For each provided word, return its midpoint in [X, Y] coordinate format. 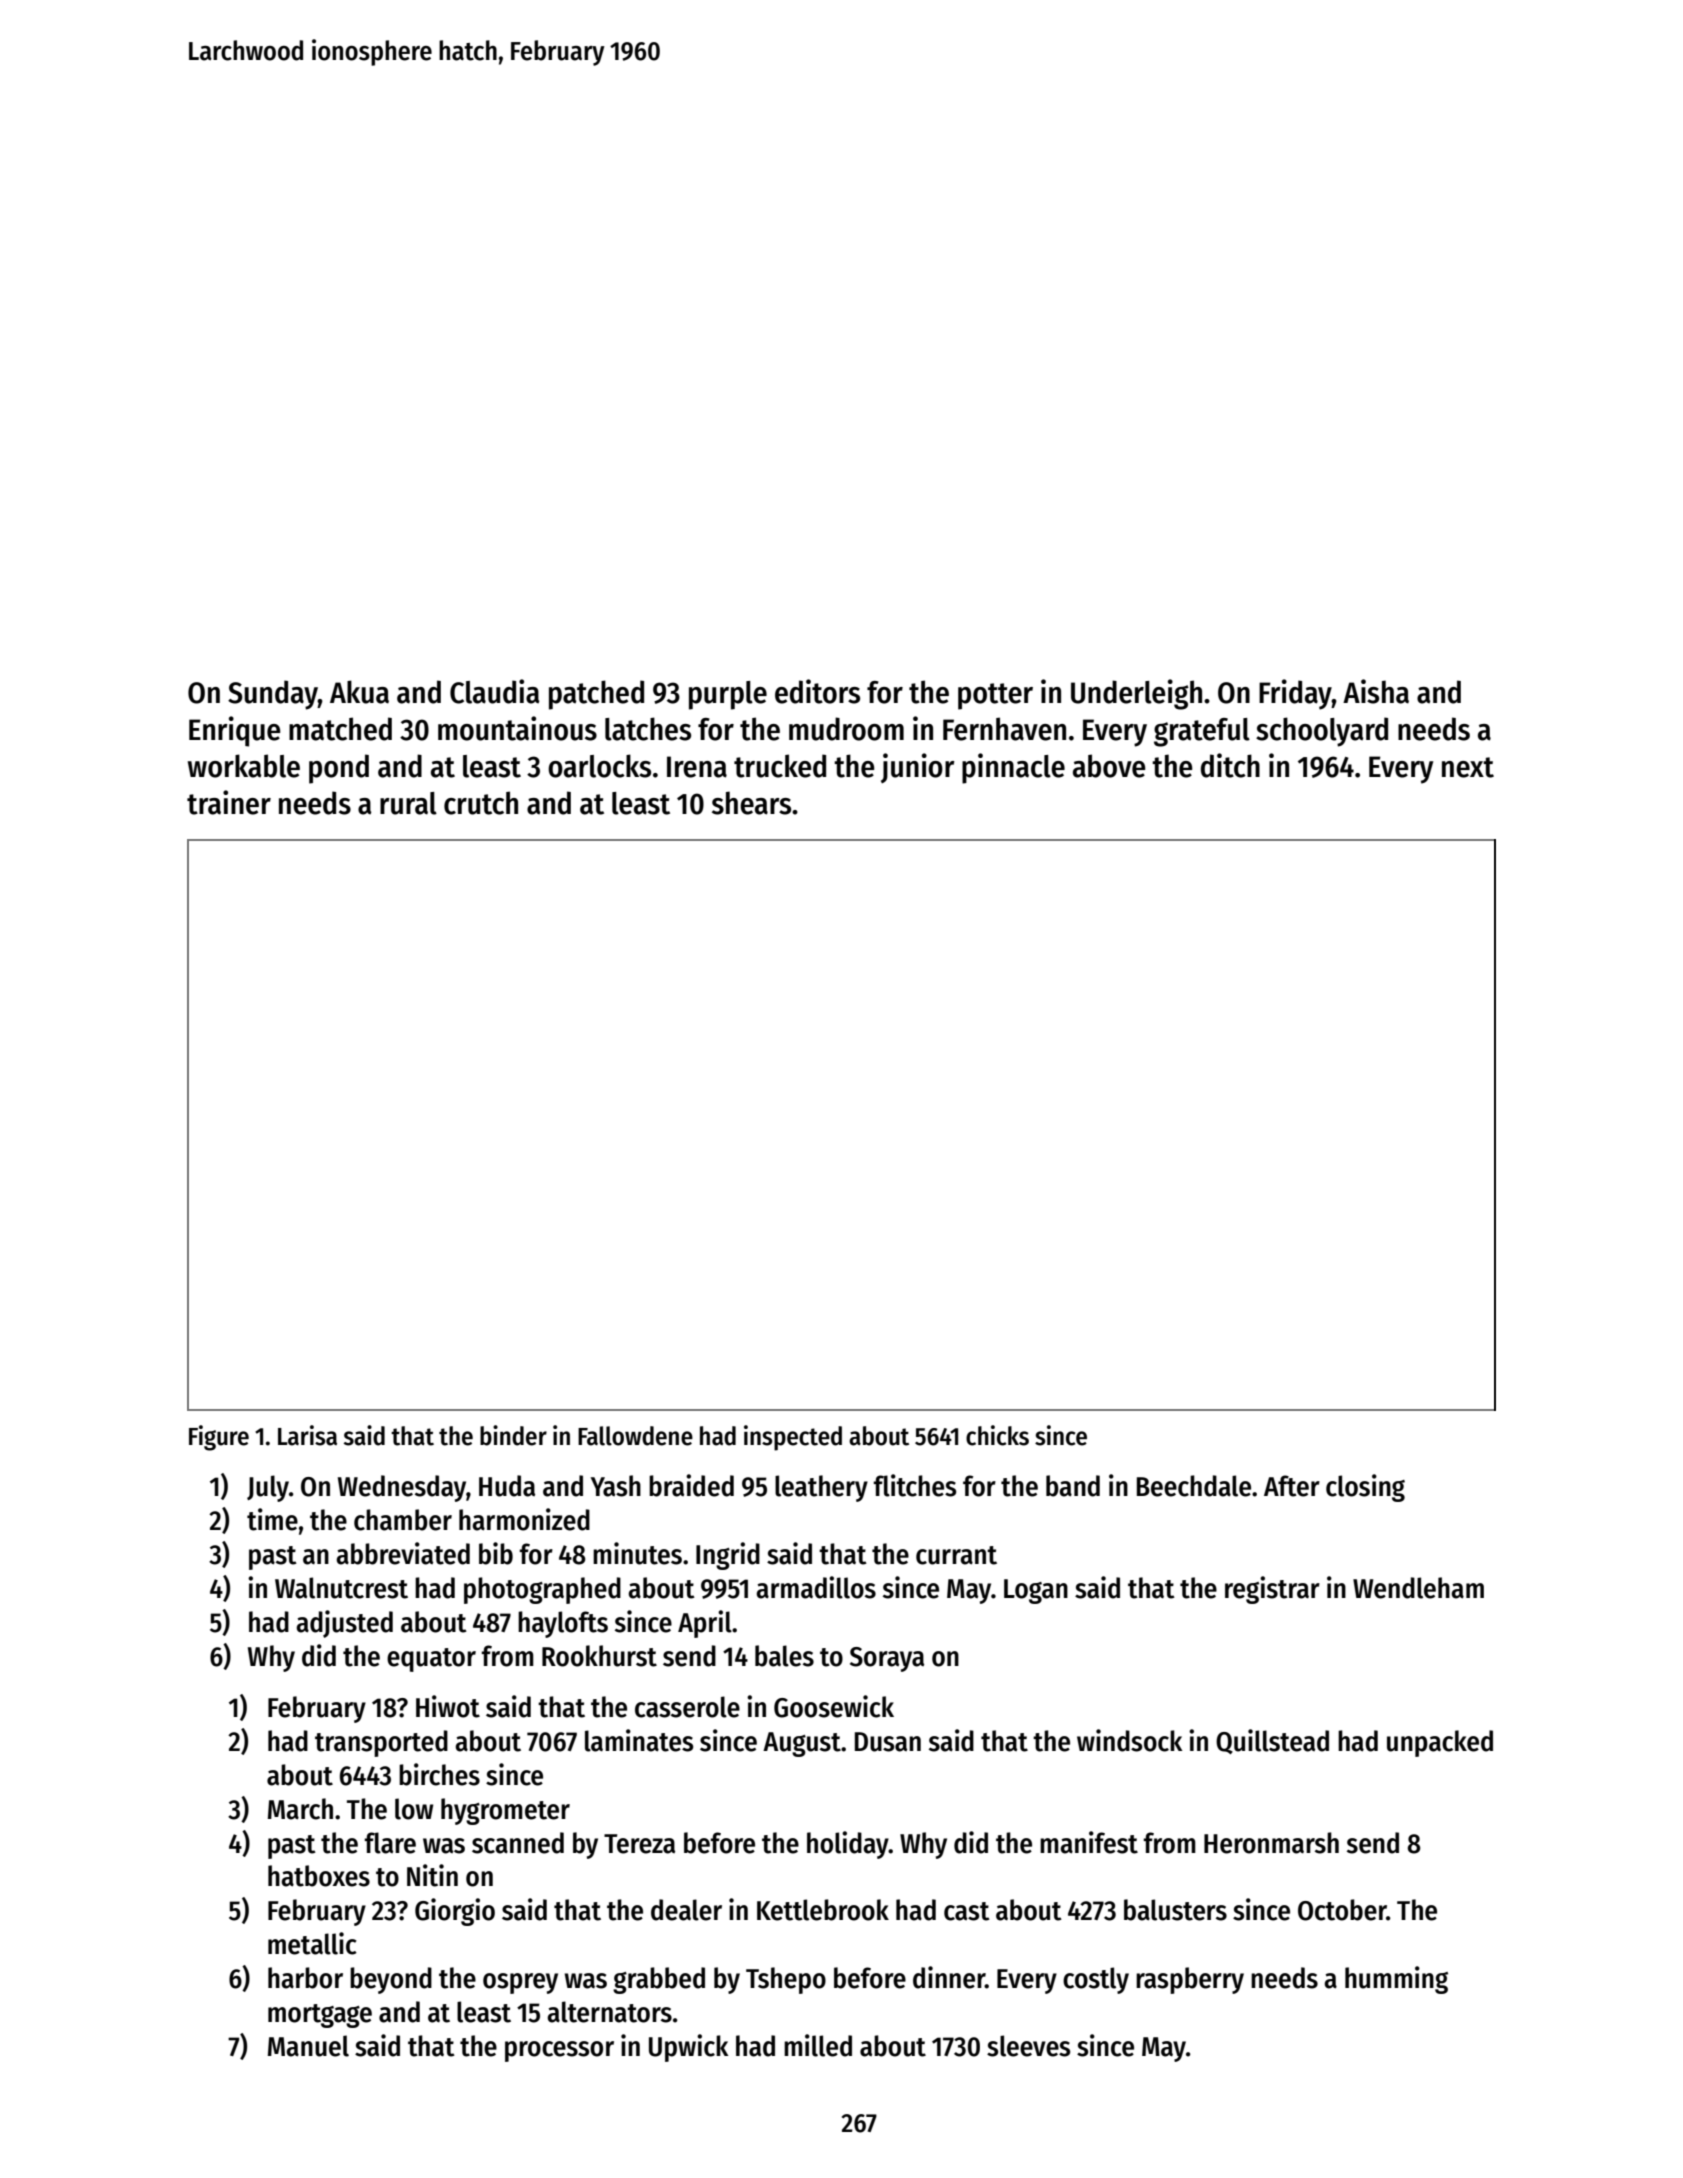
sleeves [1028, 2046]
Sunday [273, 695]
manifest [1089, 1842]
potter [995, 696]
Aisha [1376, 691]
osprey [520, 1983]
